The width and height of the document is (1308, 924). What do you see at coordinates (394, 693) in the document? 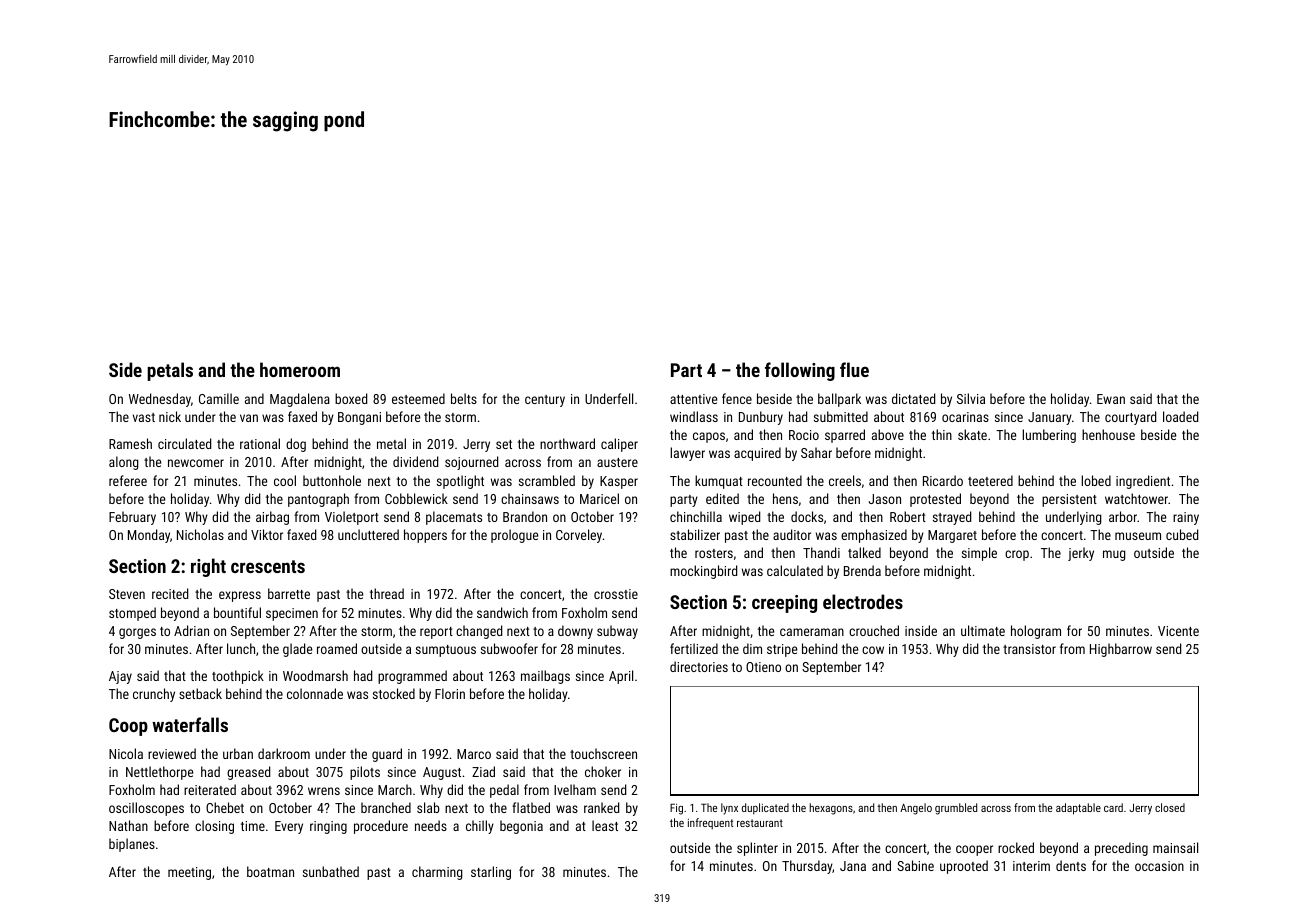
I see `stocked` at bounding box center [394, 693].
